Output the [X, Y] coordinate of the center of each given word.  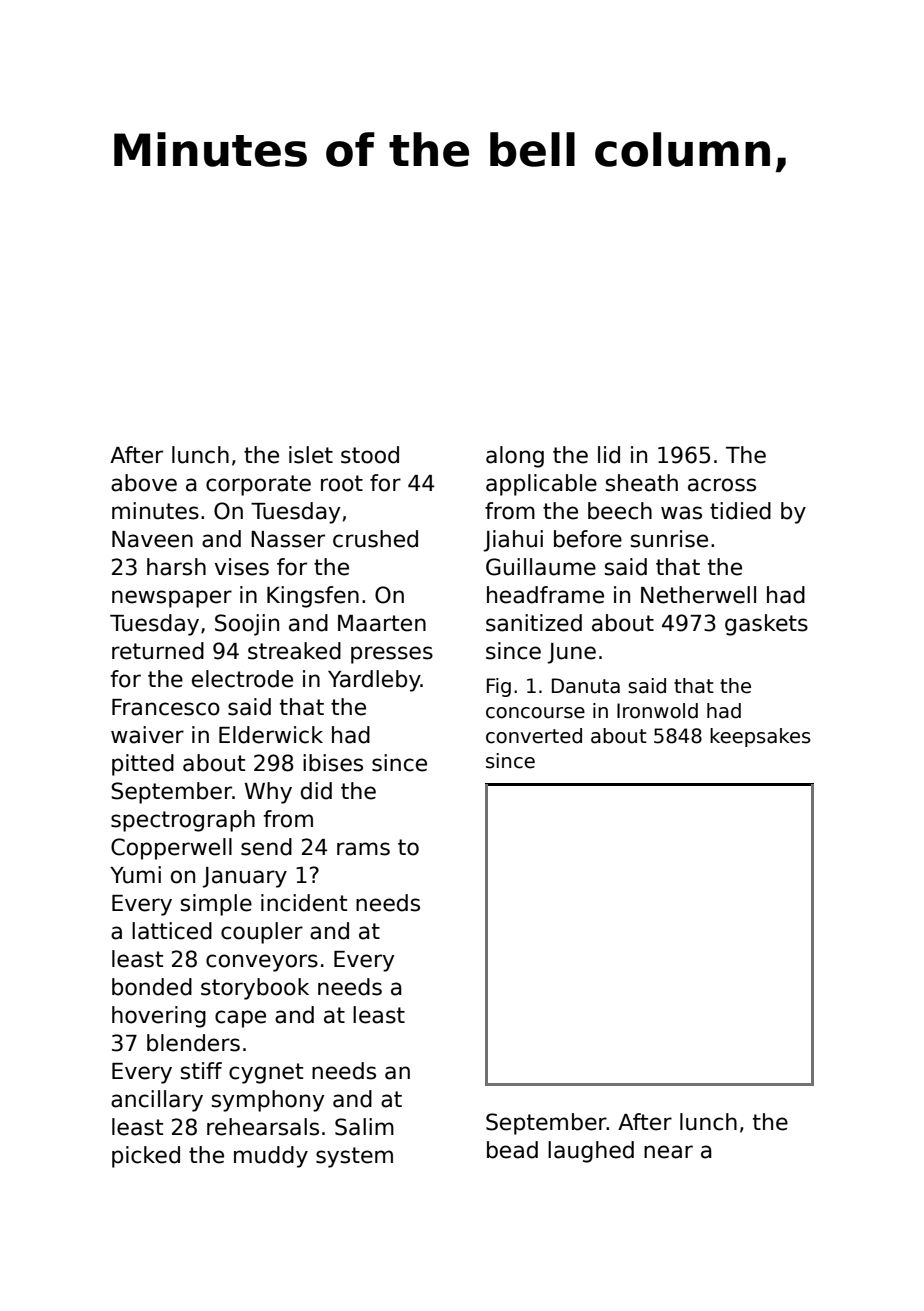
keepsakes [760, 737]
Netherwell [698, 595]
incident [304, 903]
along [515, 457]
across [722, 485]
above [144, 483]
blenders [193, 1043]
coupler [262, 933]
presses [392, 655]
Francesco [166, 707]
